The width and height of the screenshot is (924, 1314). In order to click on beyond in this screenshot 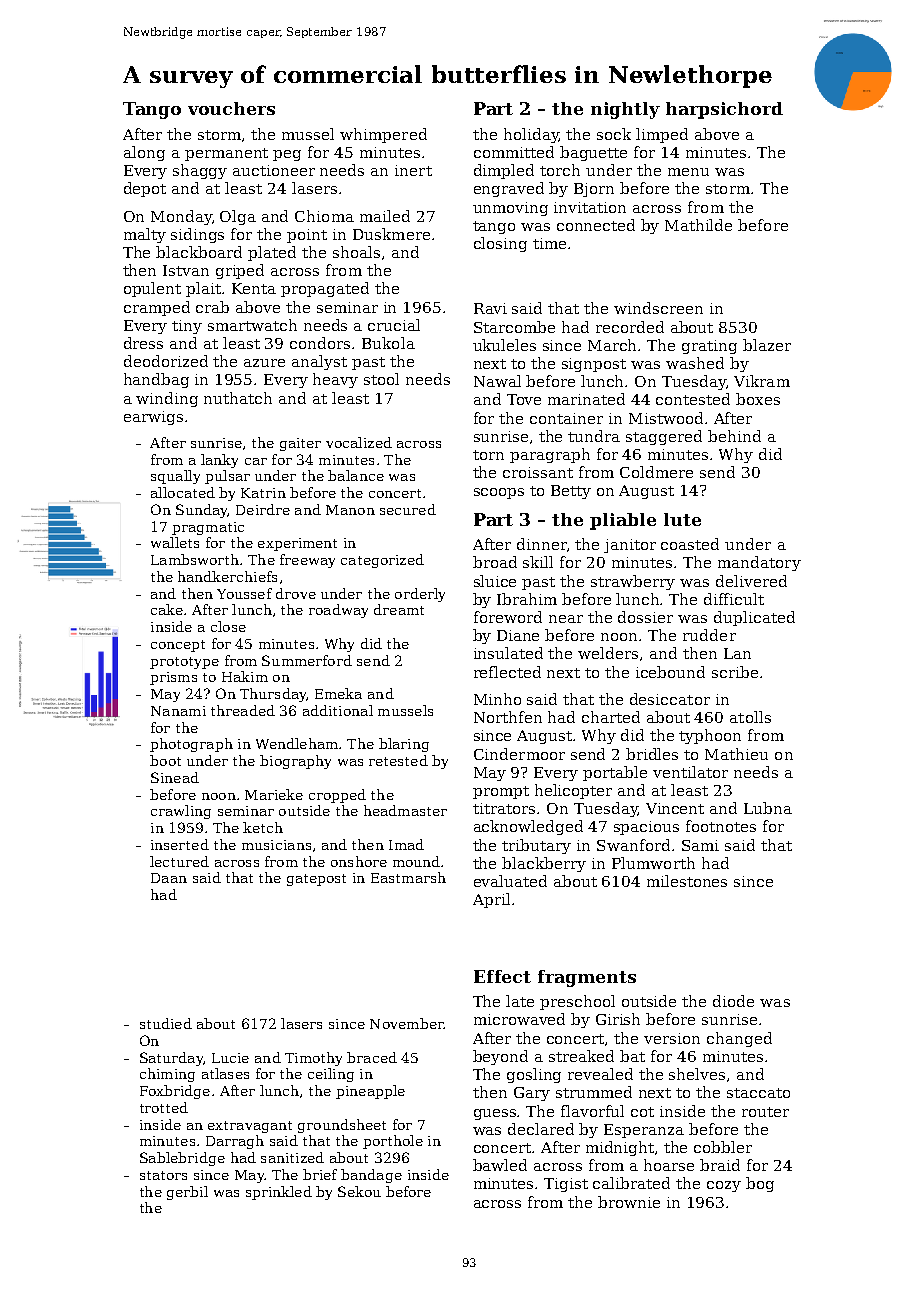, I will do `click(500, 1057)`.
